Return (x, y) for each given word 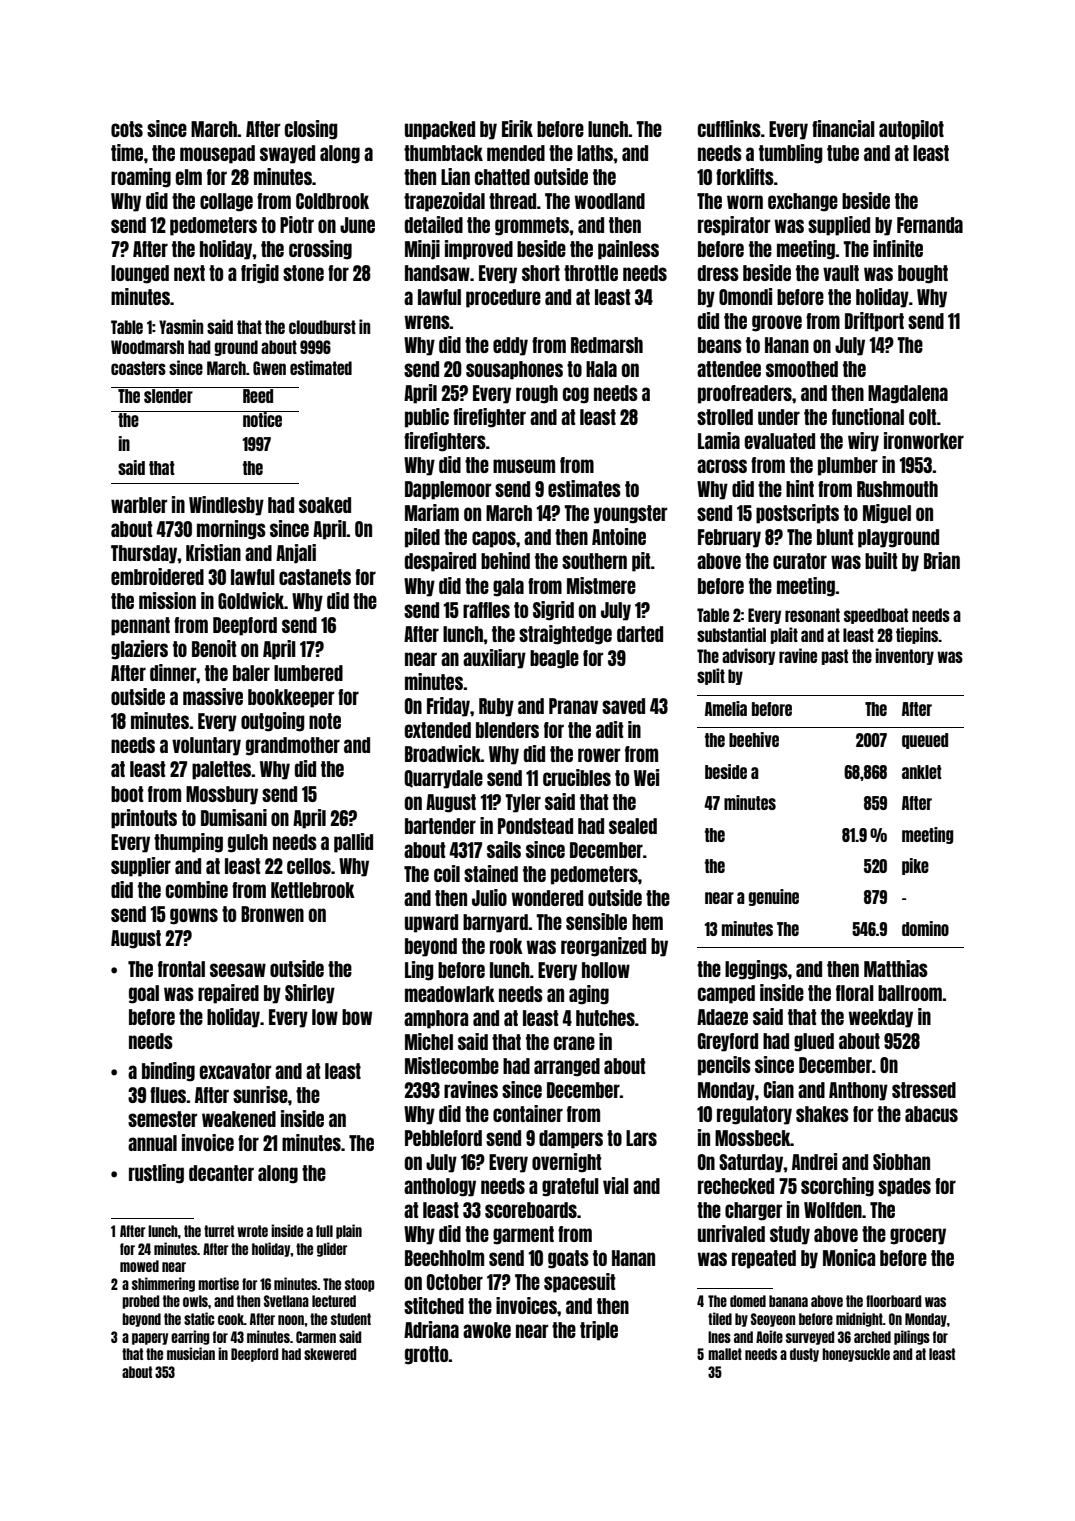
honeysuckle (856, 1355)
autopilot (911, 130)
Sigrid (553, 611)
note (325, 721)
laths (595, 153)
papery (150, 1339)
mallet (725, 1354)
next (189, 273)
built (881, 560)
